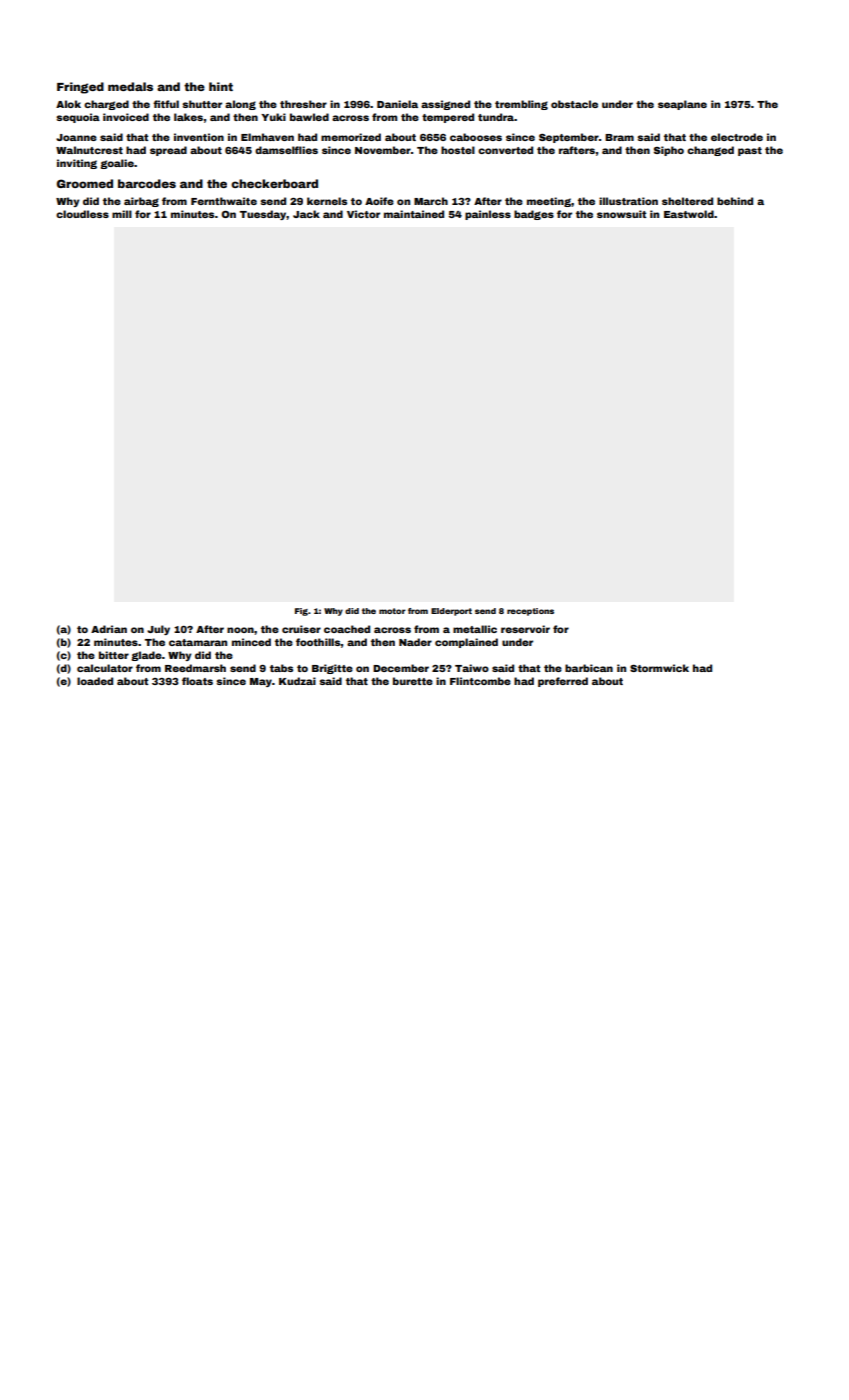  What do you see at coordinates (451, 612) in the document?
I see `Elderport` at bounding box center [451, 612].
